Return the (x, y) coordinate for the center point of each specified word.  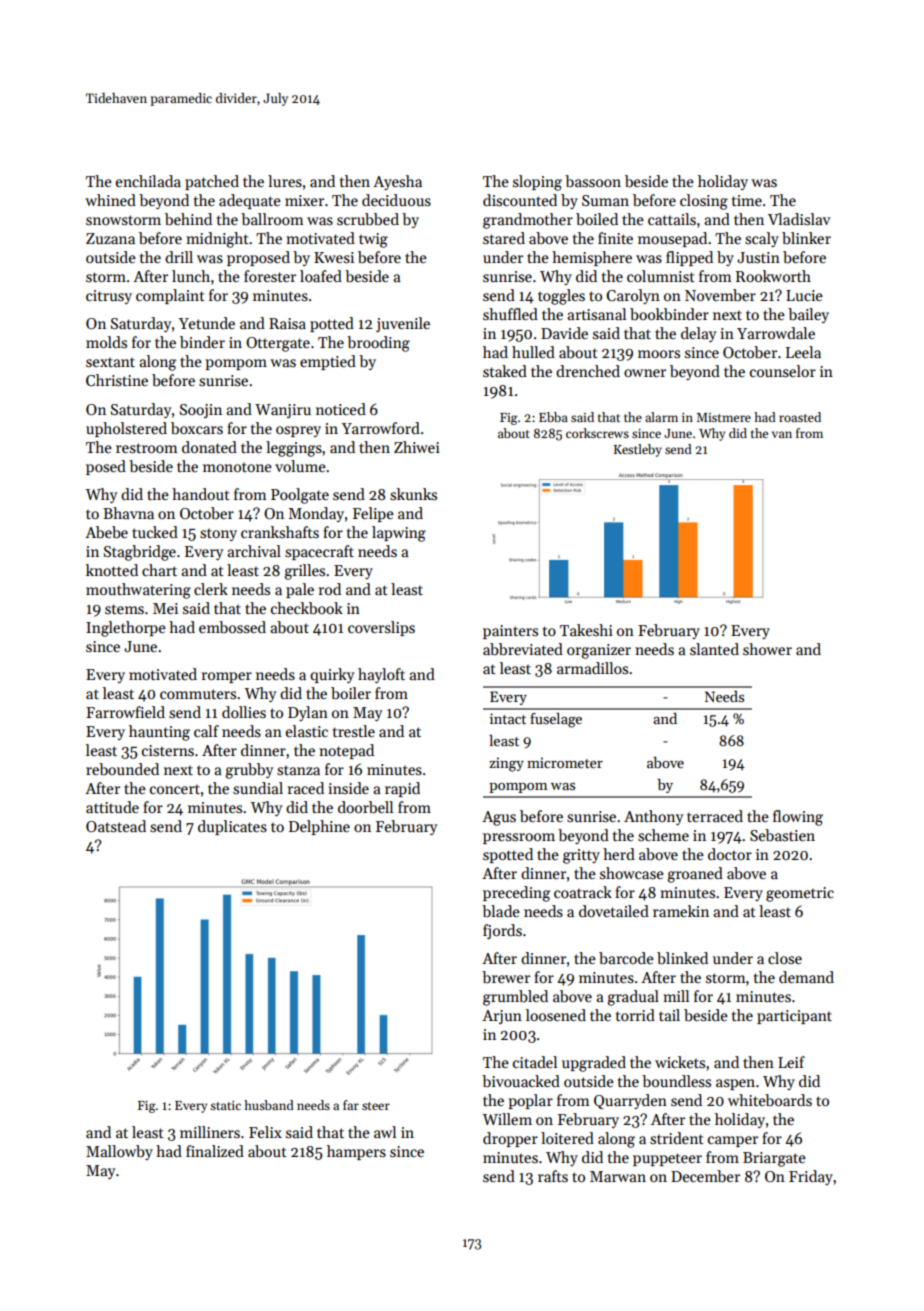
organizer (599, 651)
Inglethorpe (126, 629)
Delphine (319, 827)
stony (218, 534)
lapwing (399, 534)
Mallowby (119, 1152)
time (747, 200)
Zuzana (110, 238)
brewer (506, 977)
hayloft (381, 675)
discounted (520, 200)
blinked (682, 958)
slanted (714, 649)
